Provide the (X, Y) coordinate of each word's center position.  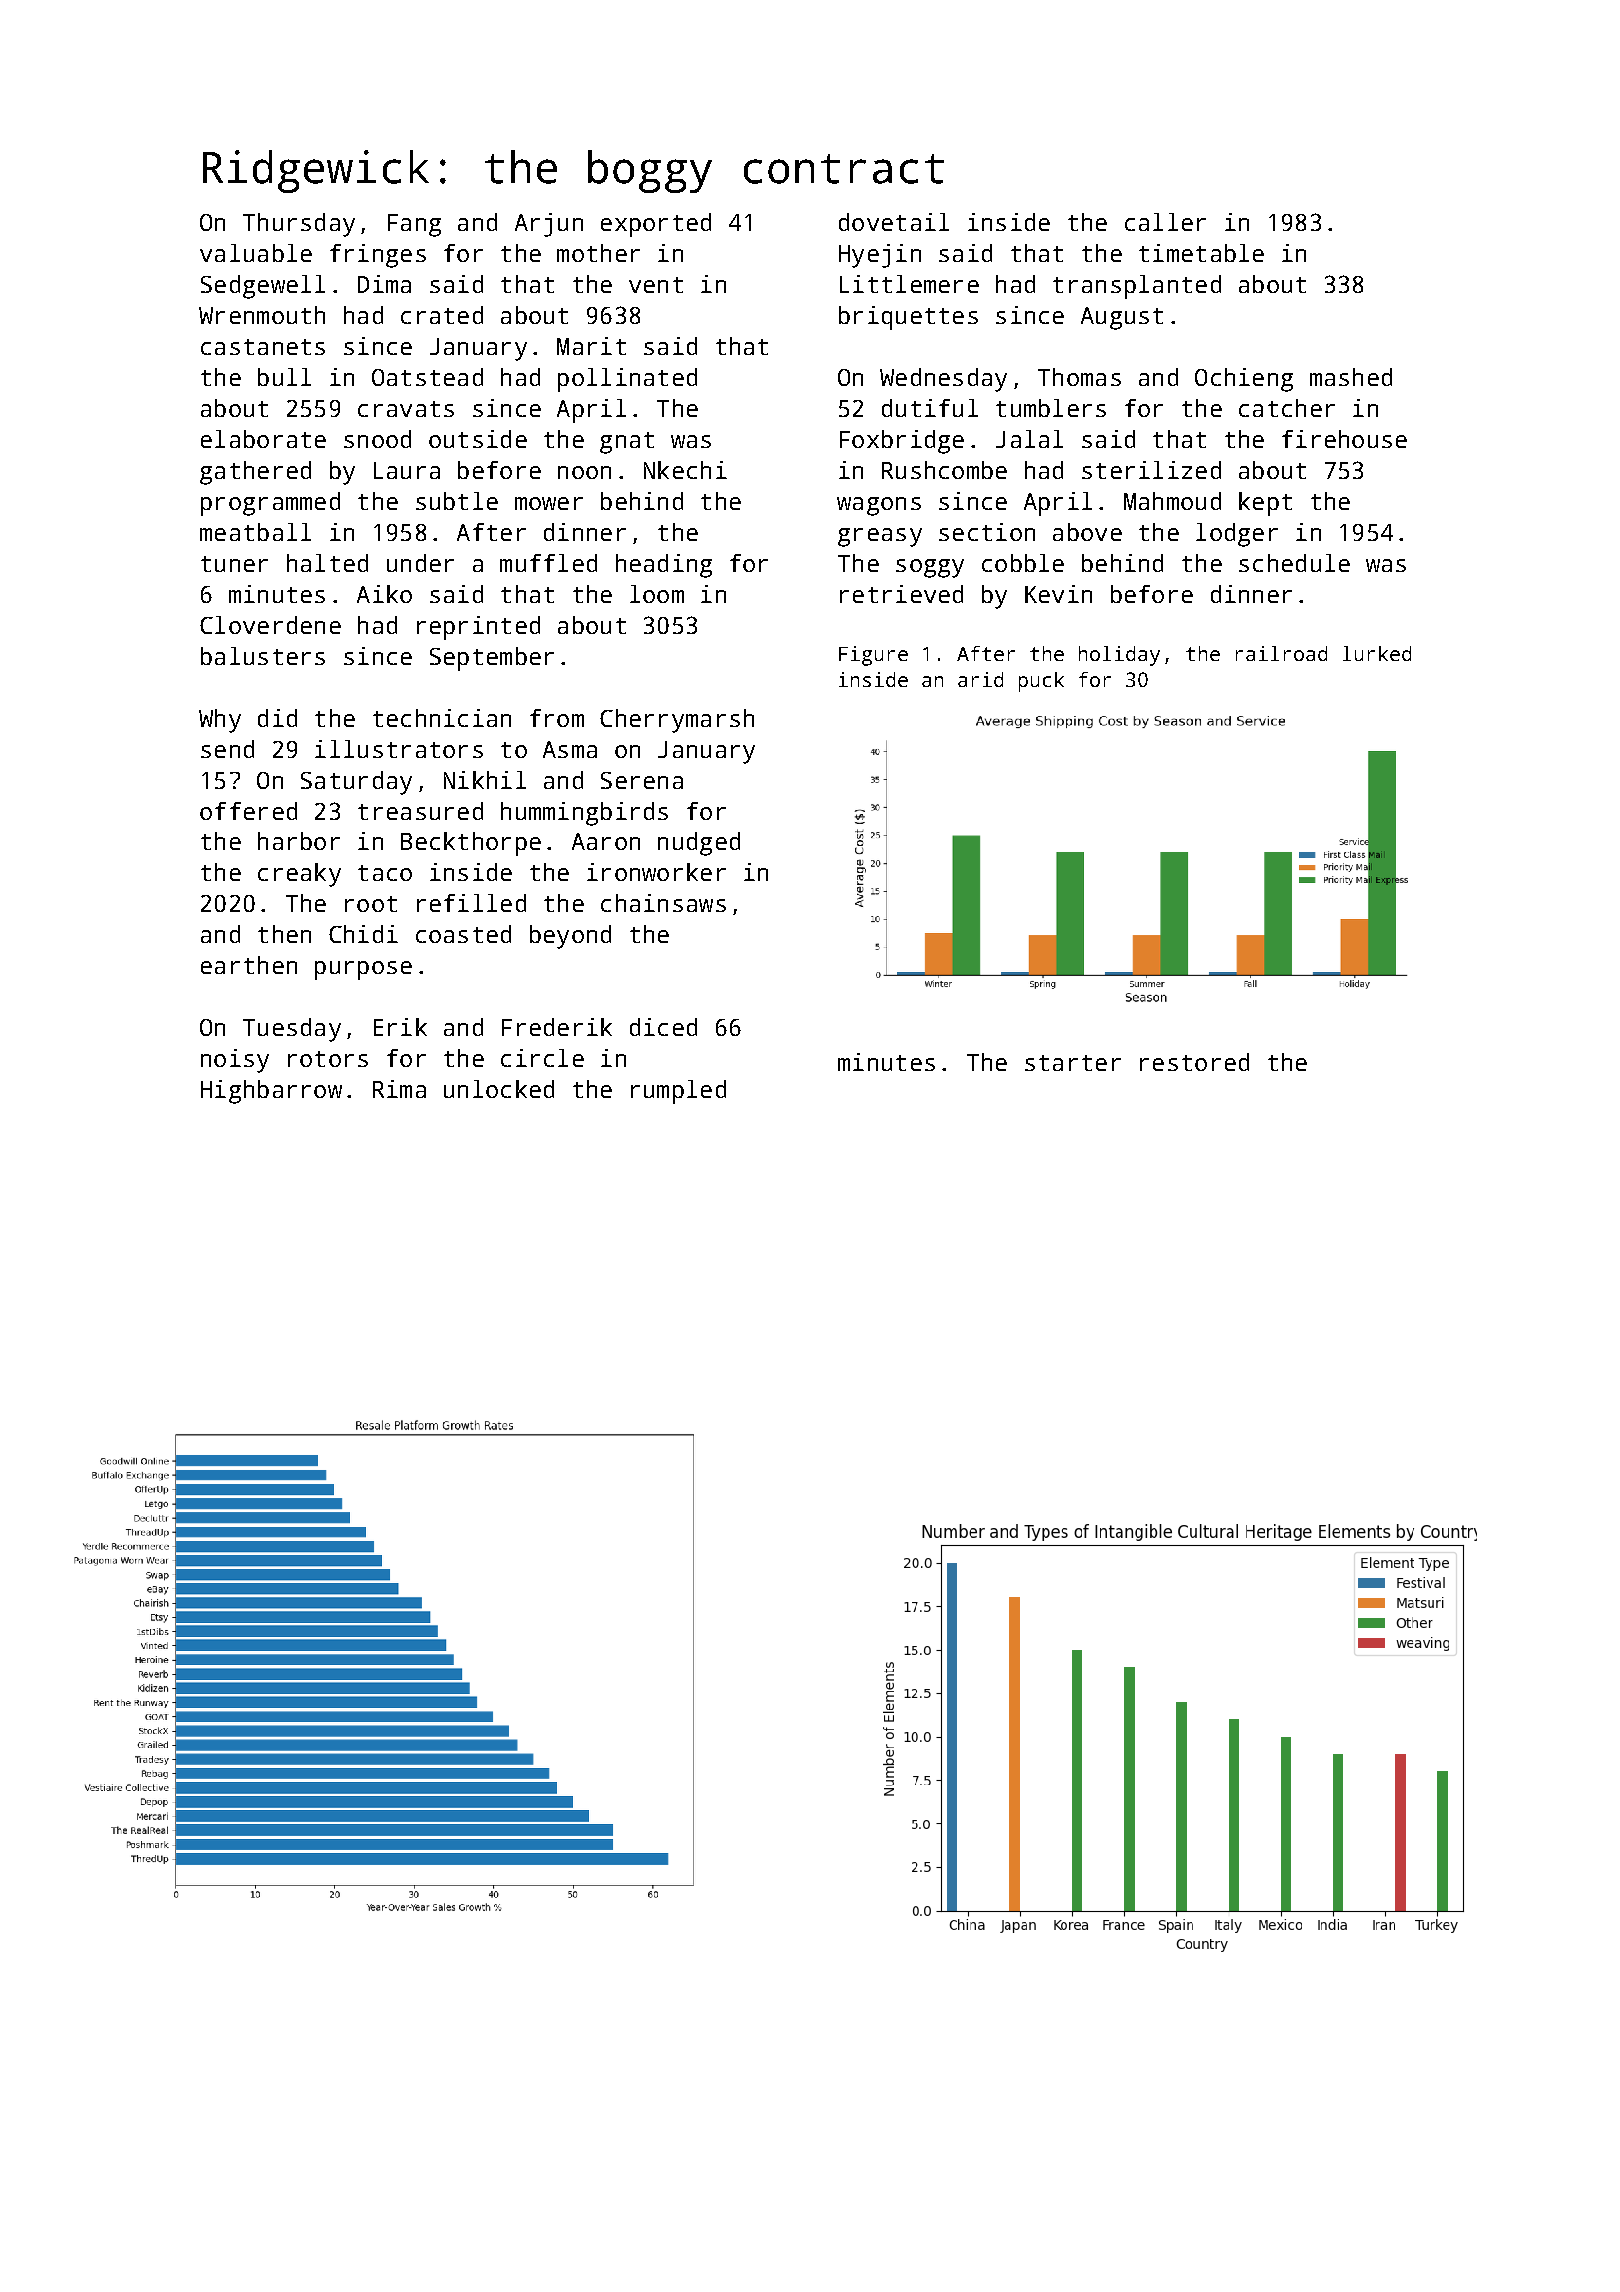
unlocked (499, 1089)
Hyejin (880, 256)
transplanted (1137, 287)
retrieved (901, 594)
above (1087, 532)
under (420, 563)
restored (1194, 1062)
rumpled (678, 1092)
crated (442, 315)
